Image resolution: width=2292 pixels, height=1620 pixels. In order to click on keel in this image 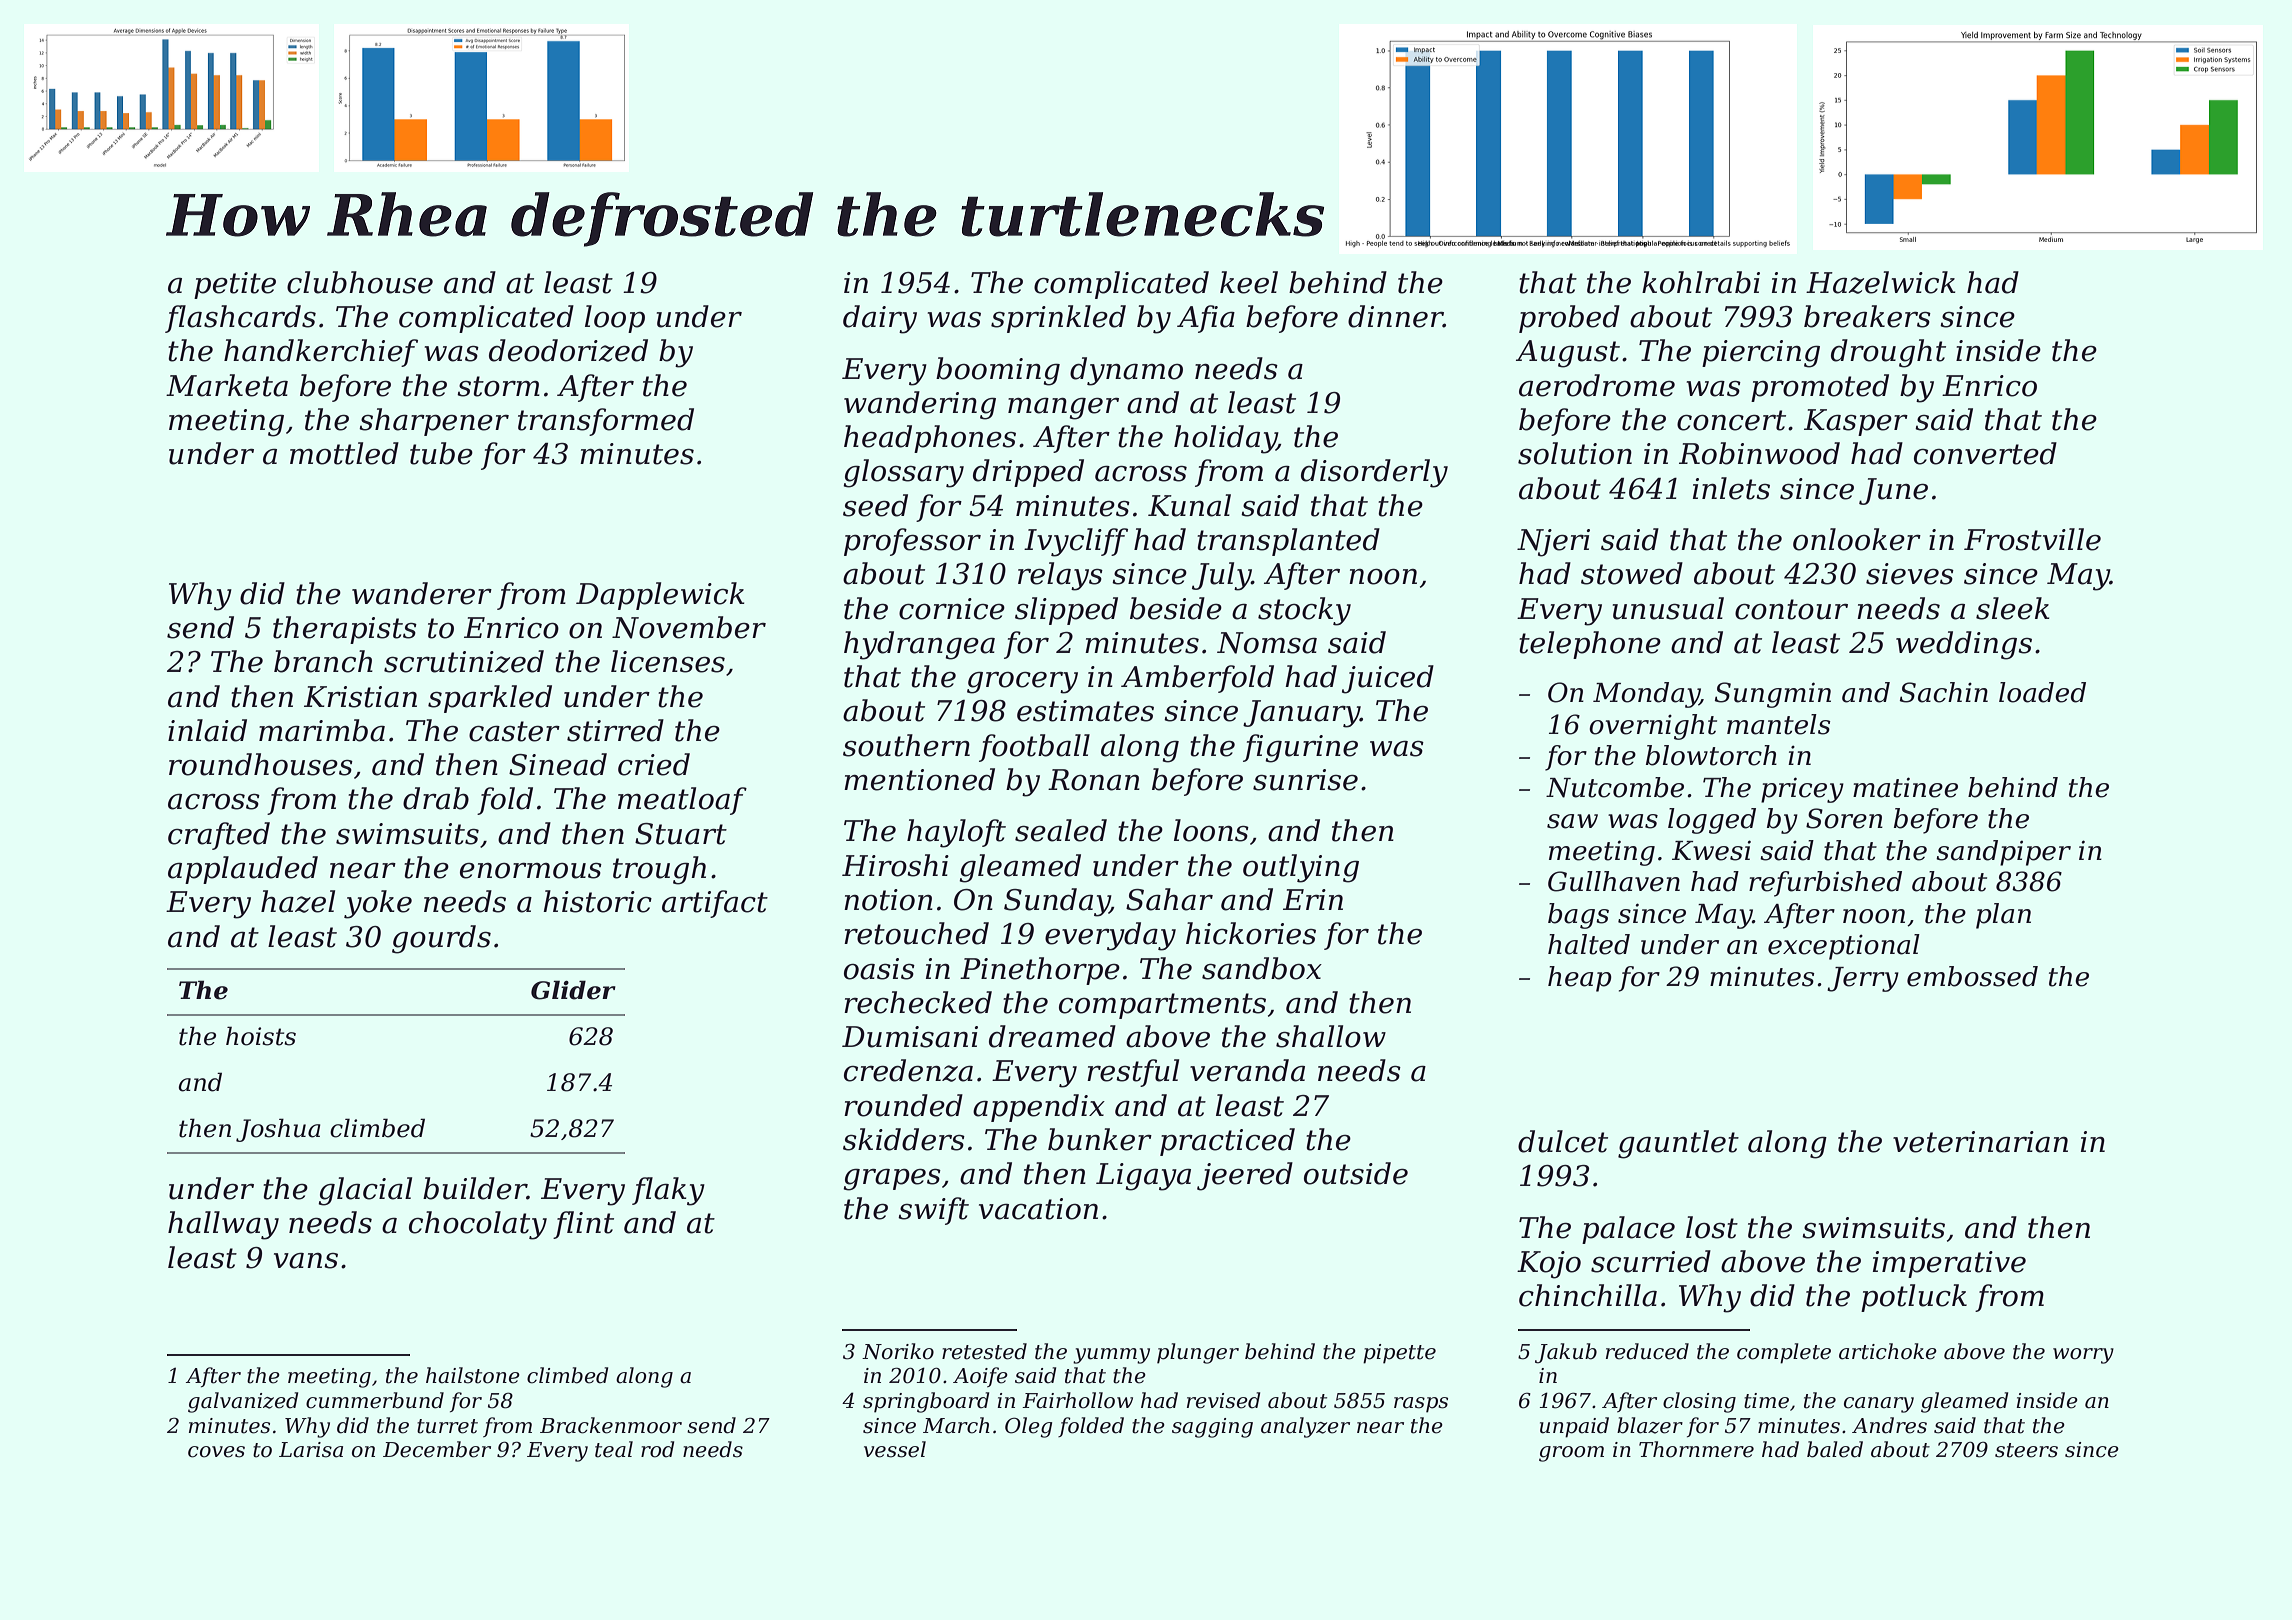, I will do `click(1249, 282)`.
